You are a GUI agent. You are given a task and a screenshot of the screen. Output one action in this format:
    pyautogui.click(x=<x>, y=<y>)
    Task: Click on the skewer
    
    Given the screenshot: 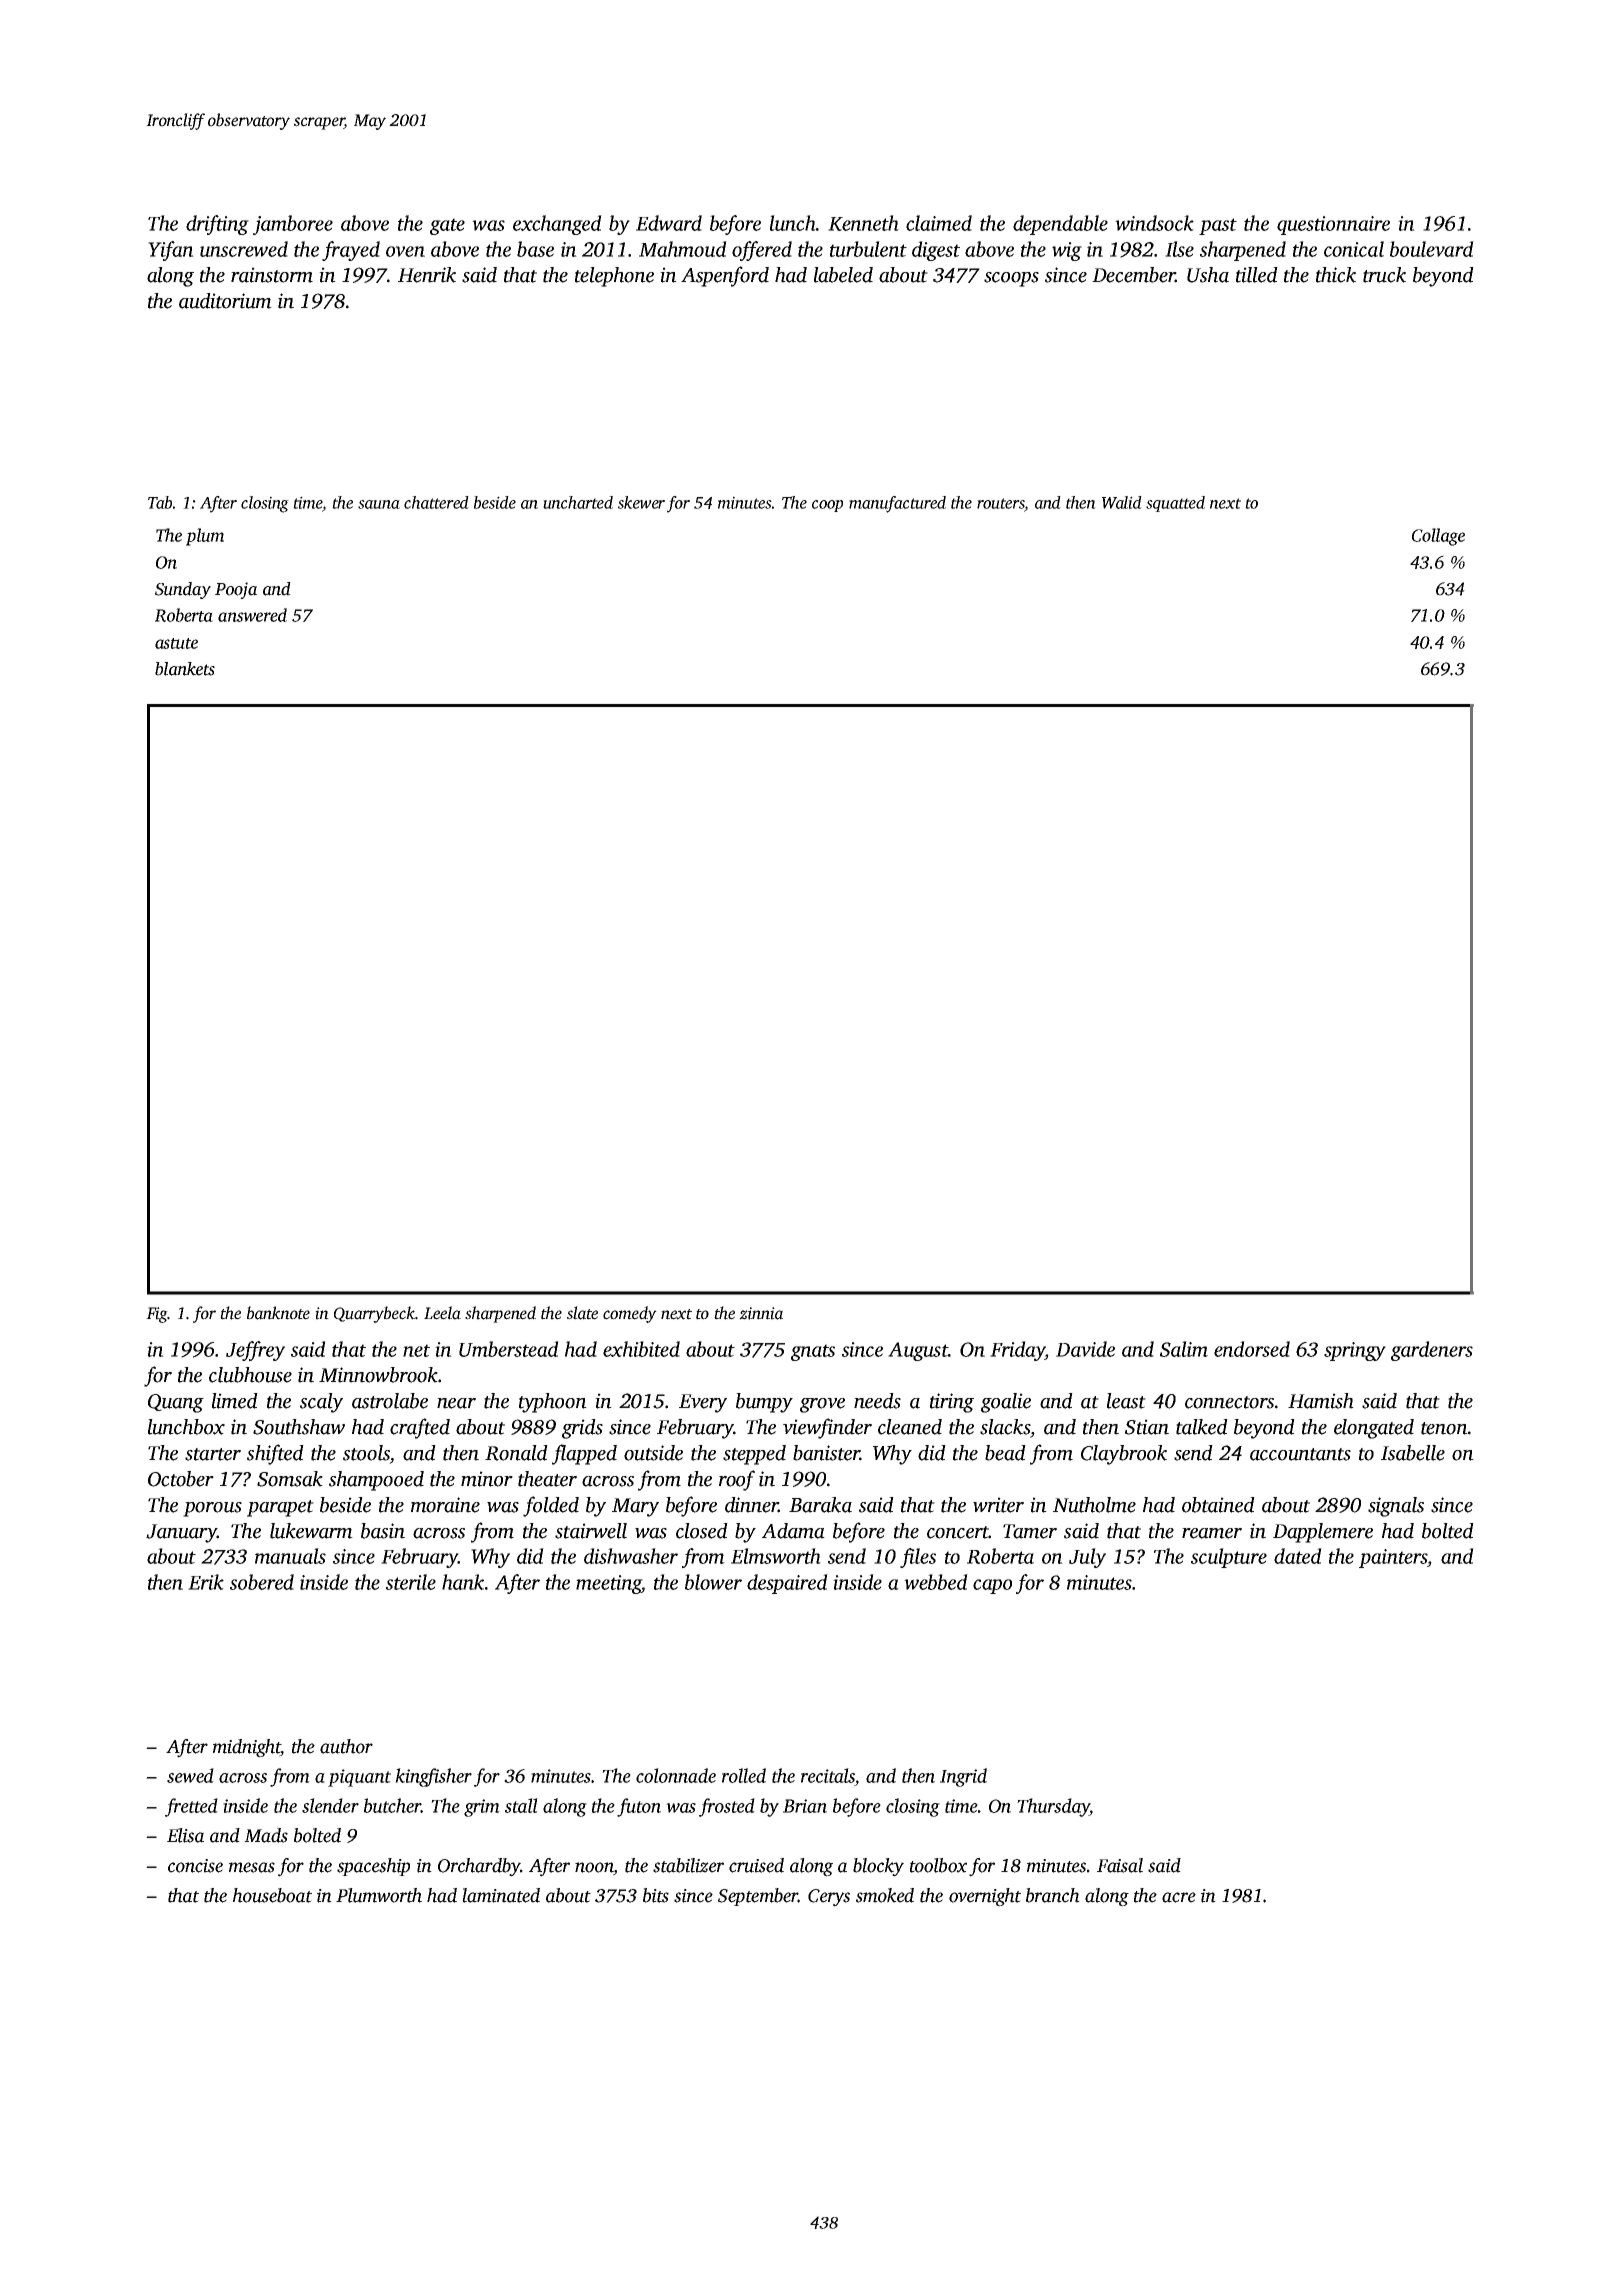 What is the action you would take?
    pyautogui.click(x=641, y=502)
